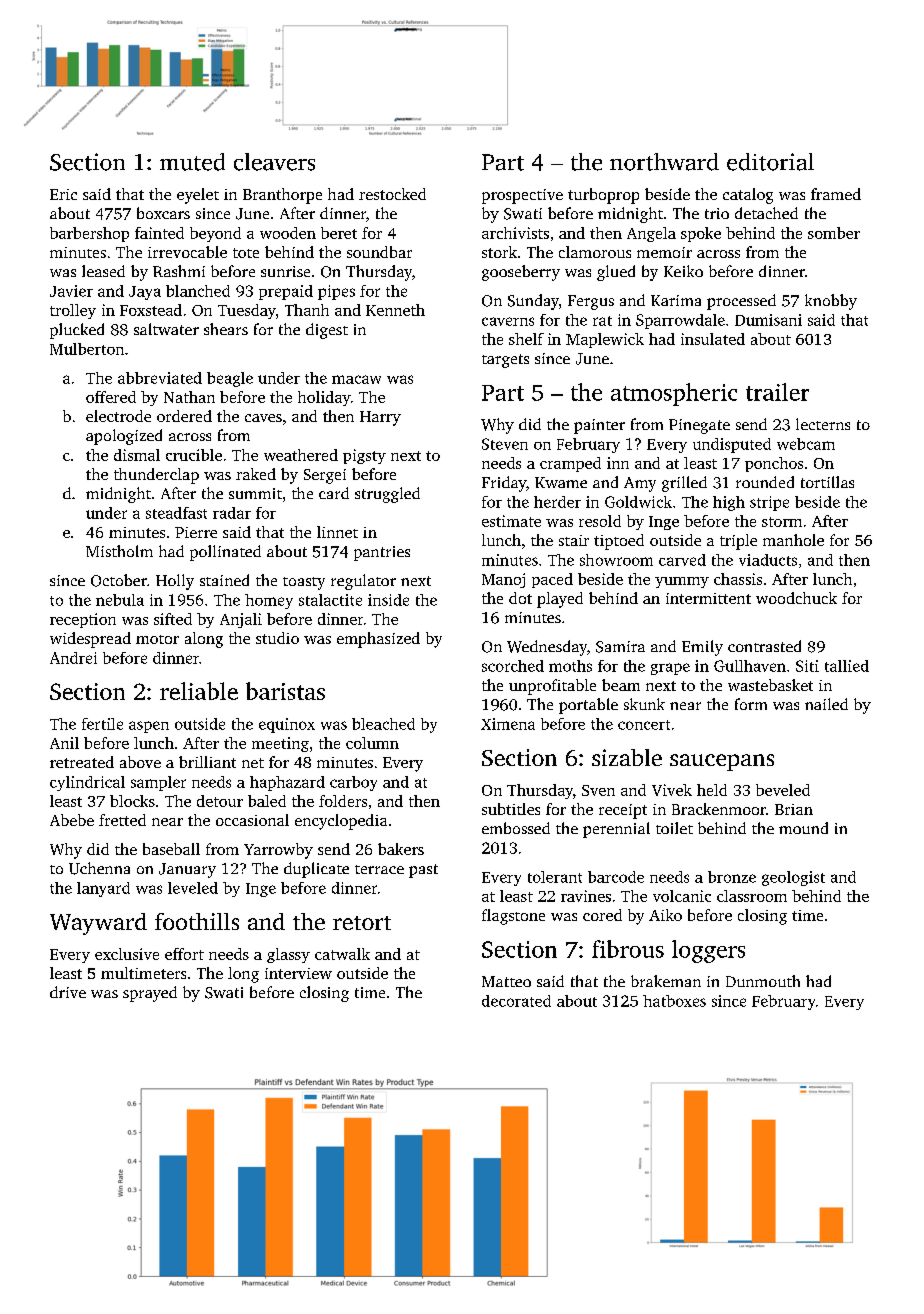 The height and width of the page is (1314, 924). What do you see at coordinates (793, 540) in the page?
I see `manhole` at bounding box center [793, 540].
